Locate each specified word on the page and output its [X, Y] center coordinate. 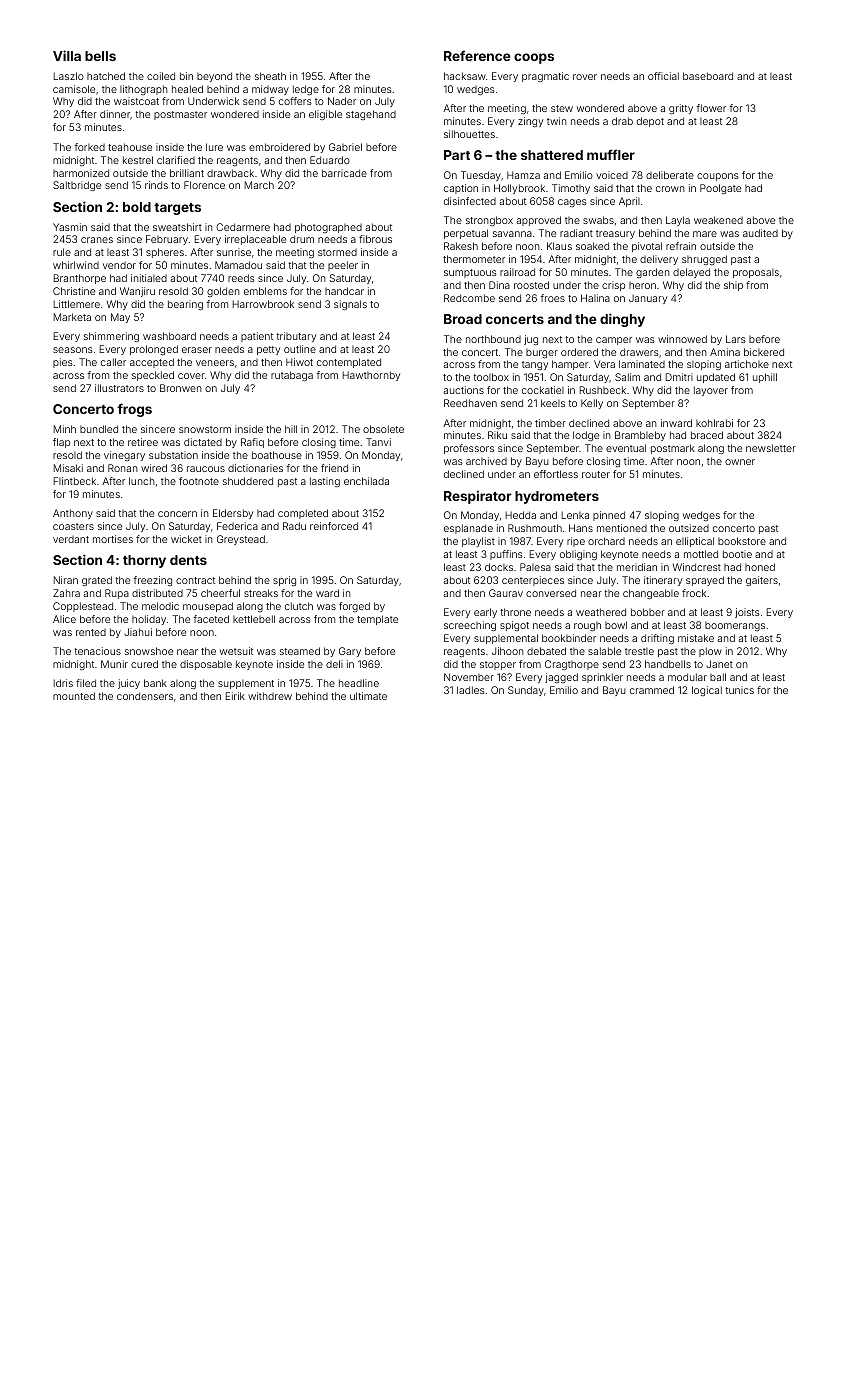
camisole [74, 89]
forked [89, 147]
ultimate [368, 696]
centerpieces [533, 581]
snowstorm [205, 429]
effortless [556, 474]
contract [195, 580]
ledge [306, 90]
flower [711, 108]
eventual [626, 448]
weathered [601, 612]
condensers [145, 696]
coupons [718, 177]
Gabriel [345, 147]
